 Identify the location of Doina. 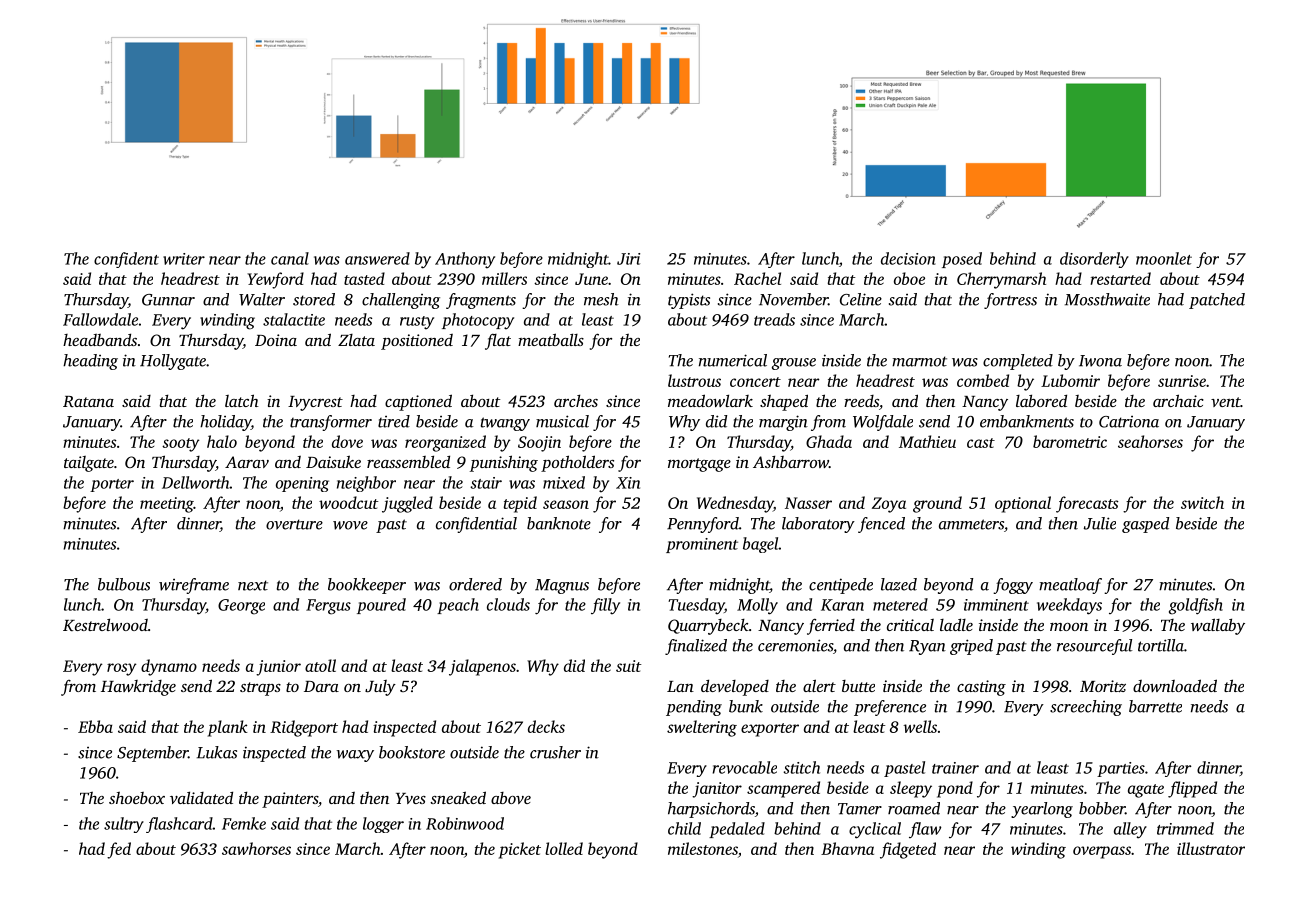
(276, 340).
